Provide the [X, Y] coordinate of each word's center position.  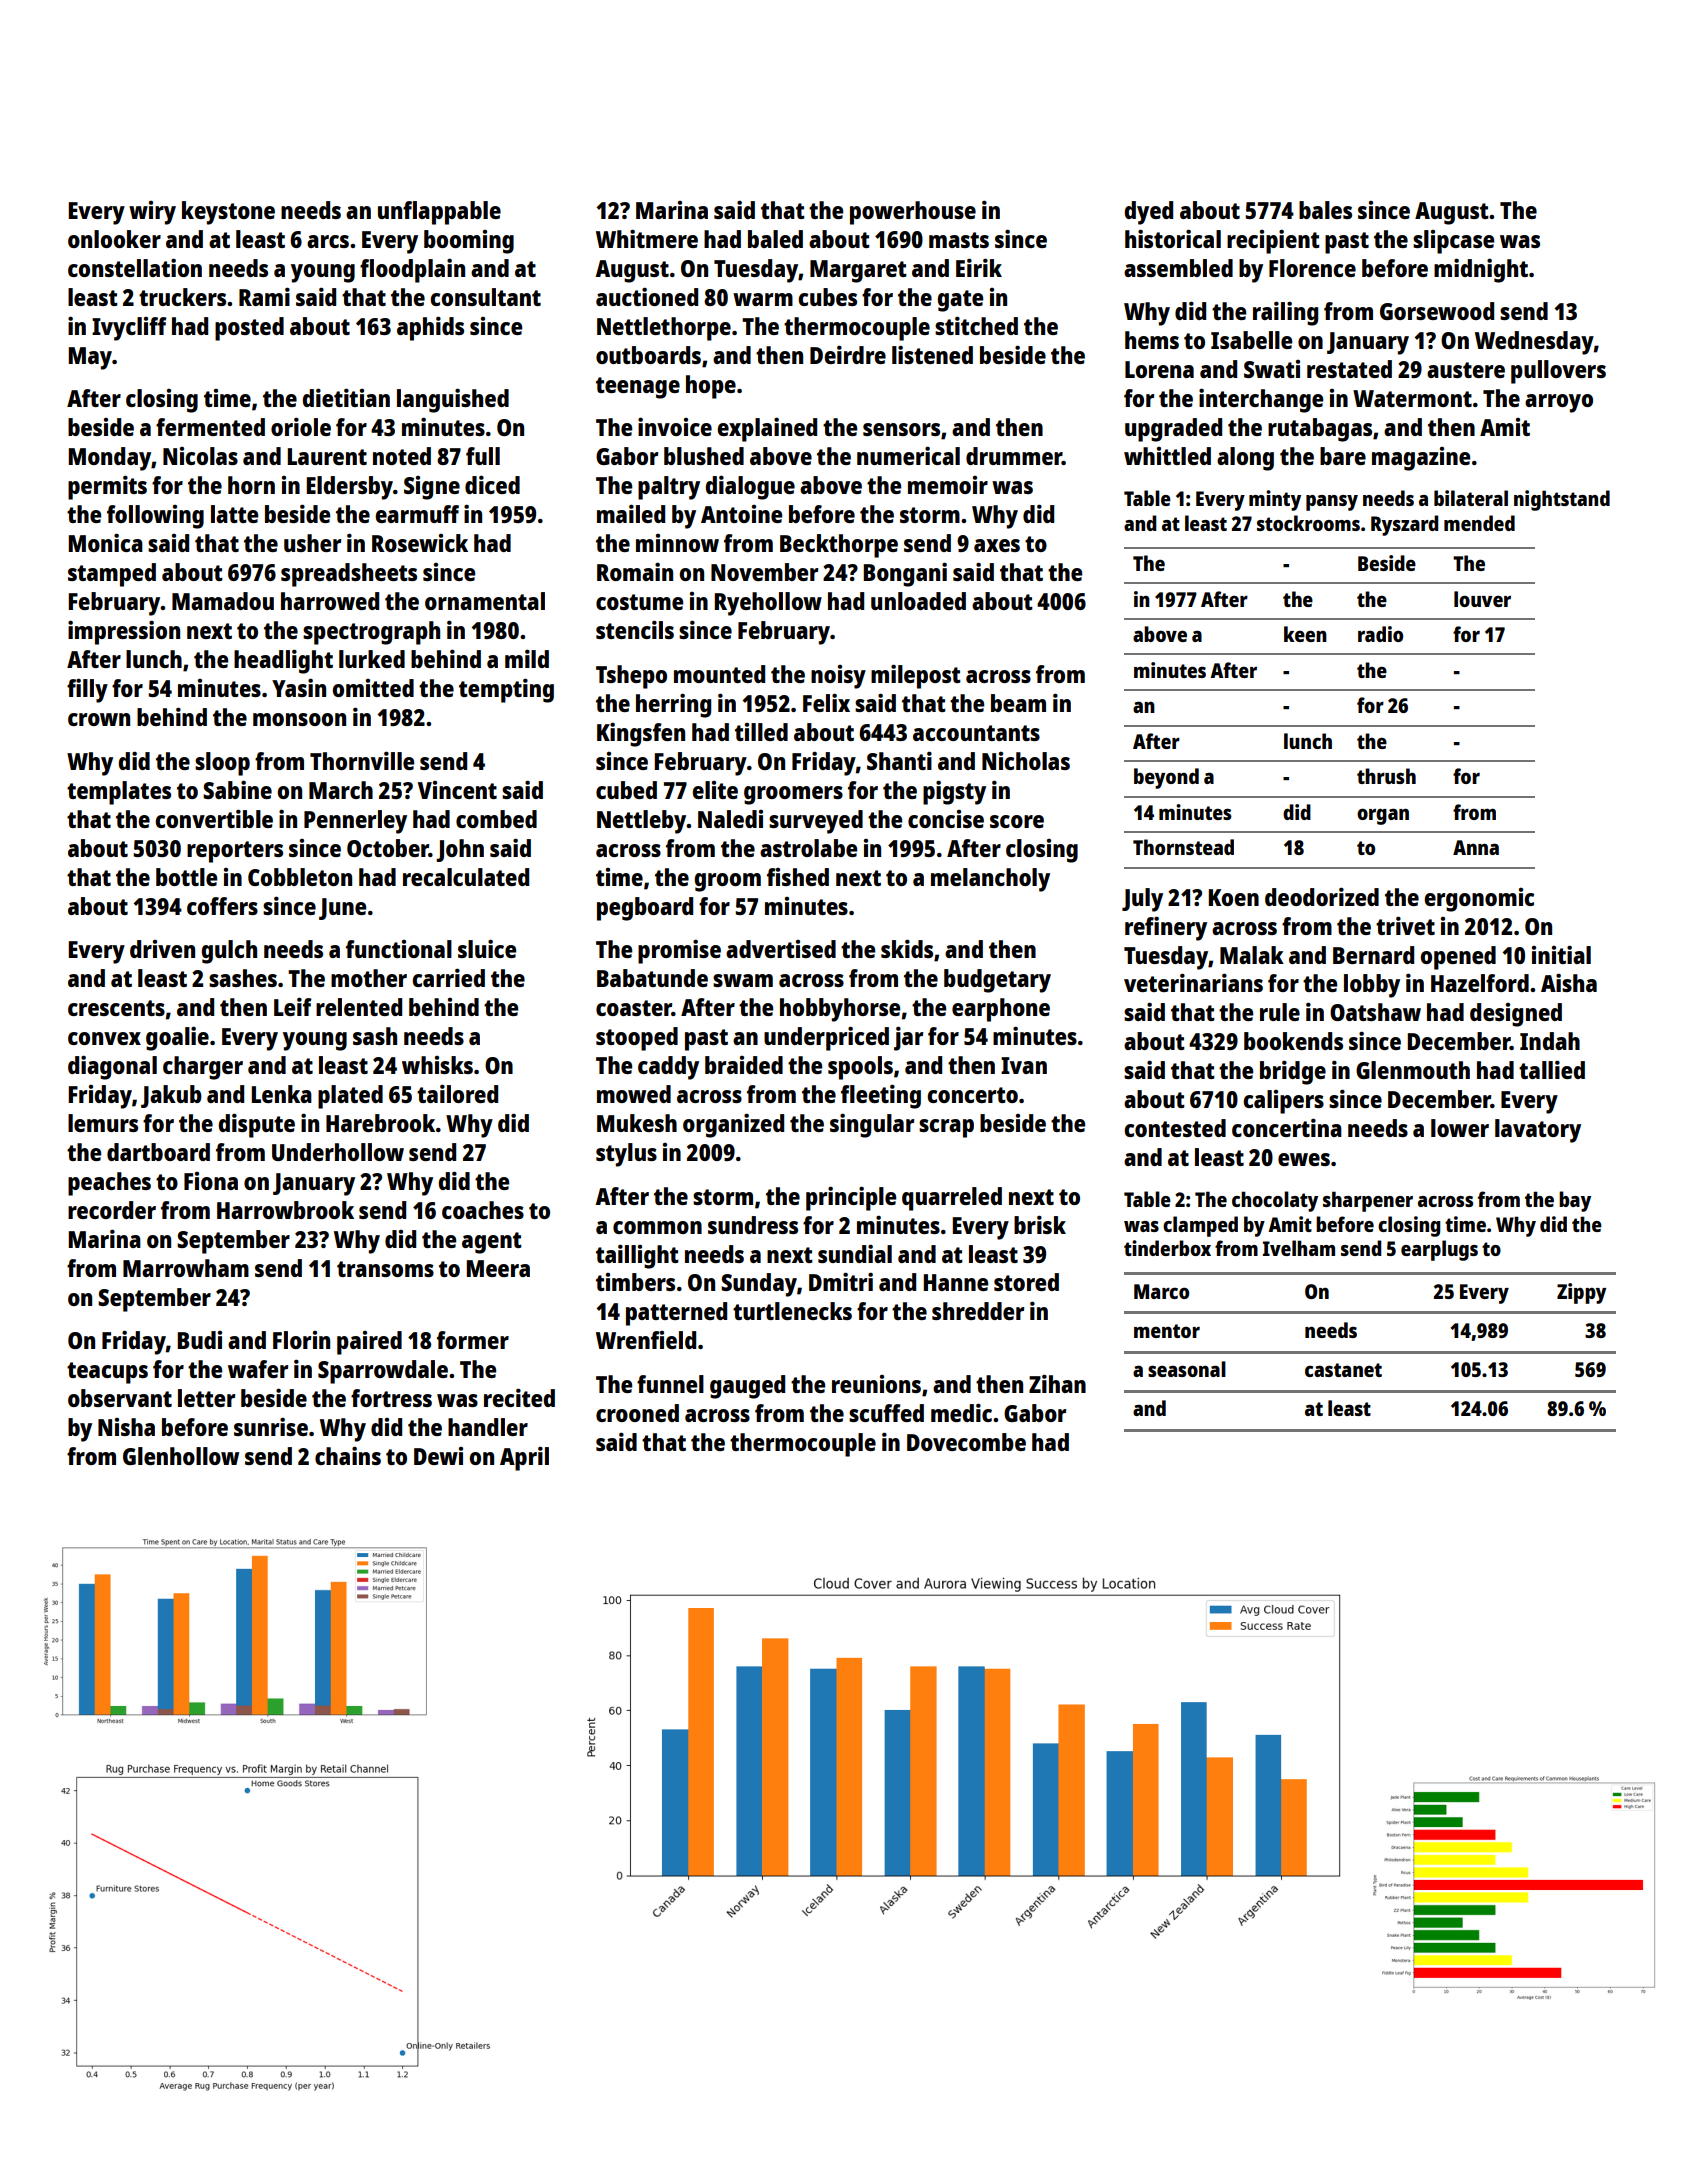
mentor [1167, 1331]
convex [104, 1038]
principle [851, 1198]
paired [369, 1343]
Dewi [438, 1456]
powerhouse [913, 213]
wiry [152, 213]
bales [1325, 210]
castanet [1343, 1370]
